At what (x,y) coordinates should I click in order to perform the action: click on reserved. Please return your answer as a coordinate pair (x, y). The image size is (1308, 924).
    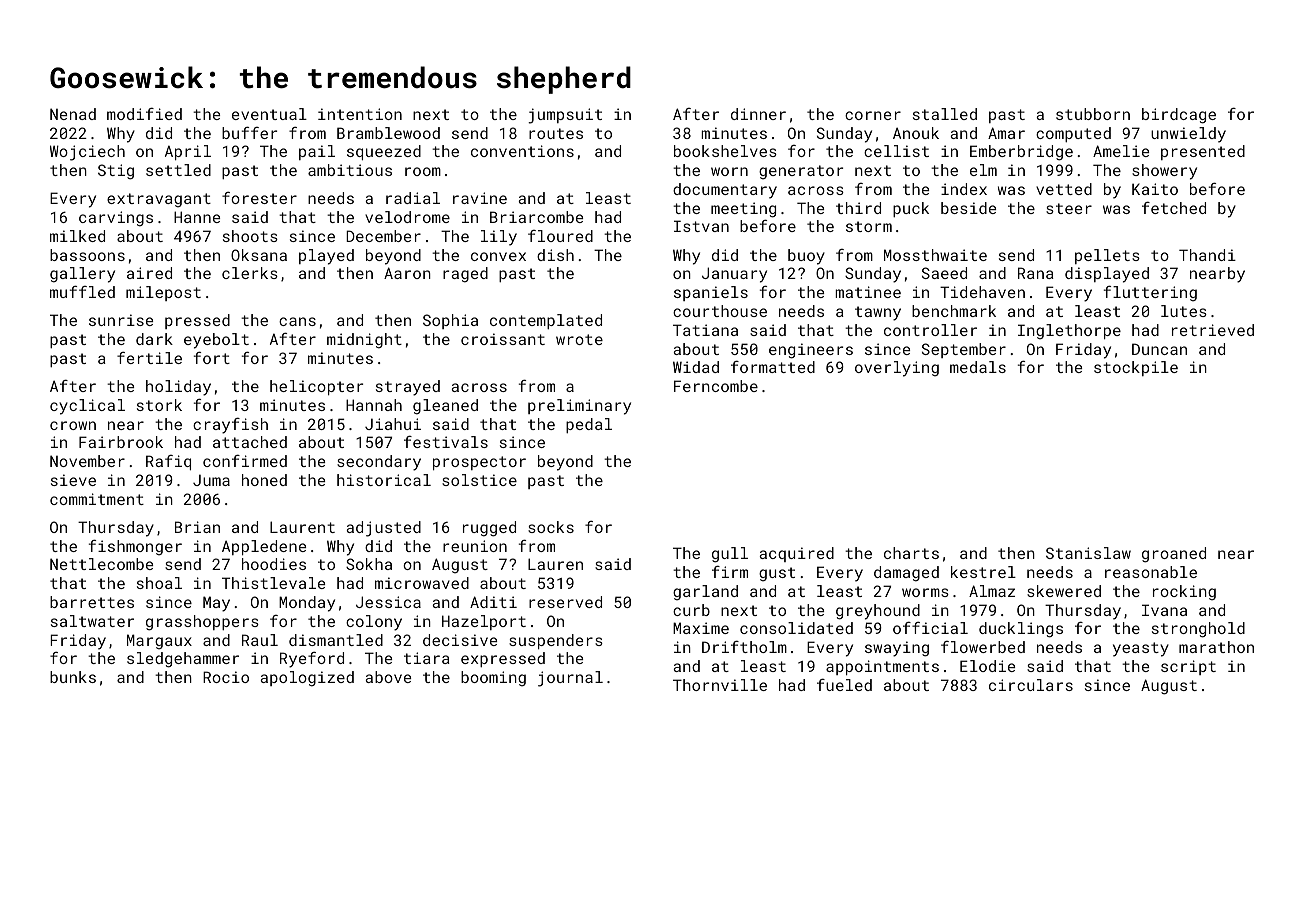
    Looking at the image, I should click on (565, 602).
